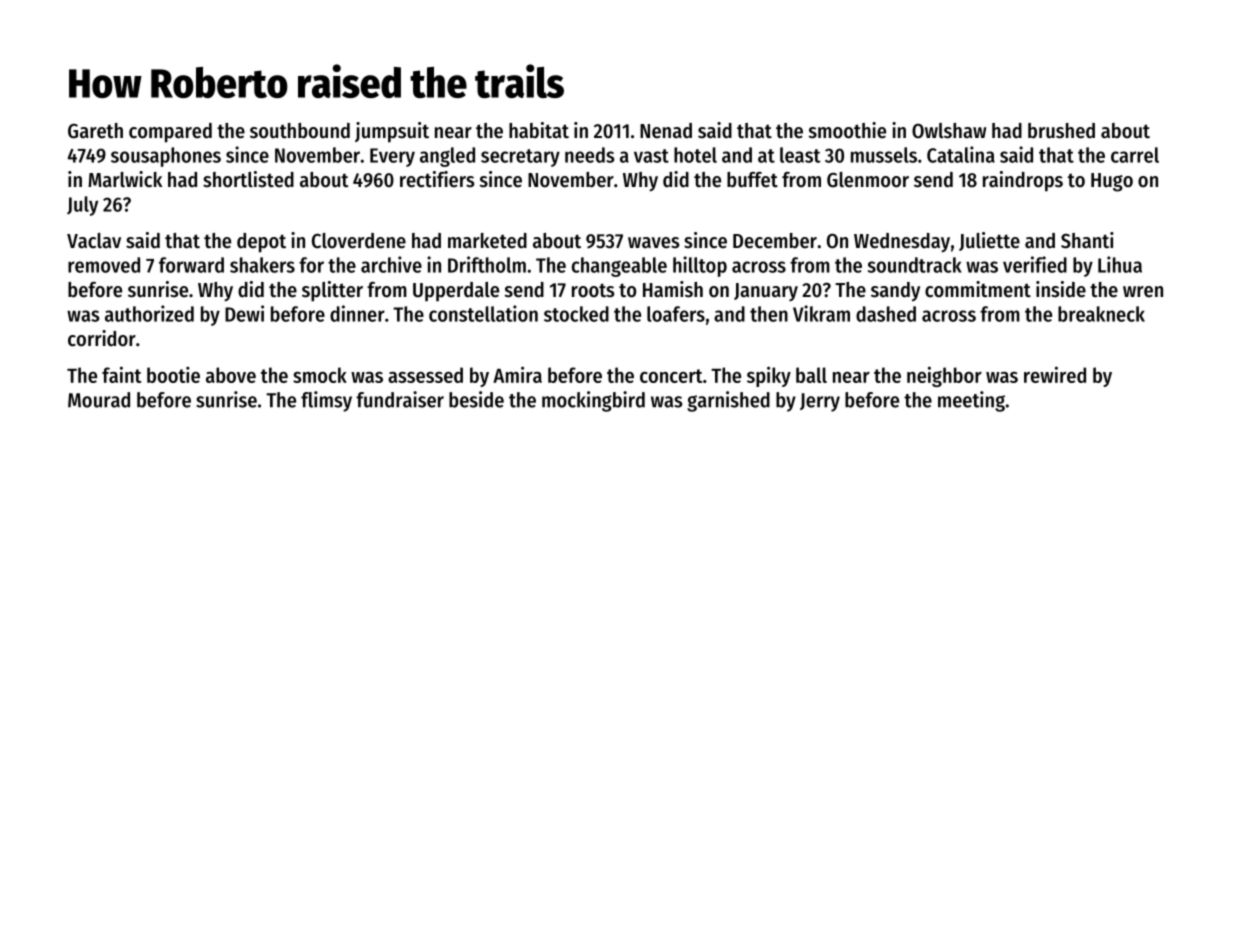  What do you see at coordinates (99, 400) in the page?
I see `Mourad` at bounding box center [99, 400].
